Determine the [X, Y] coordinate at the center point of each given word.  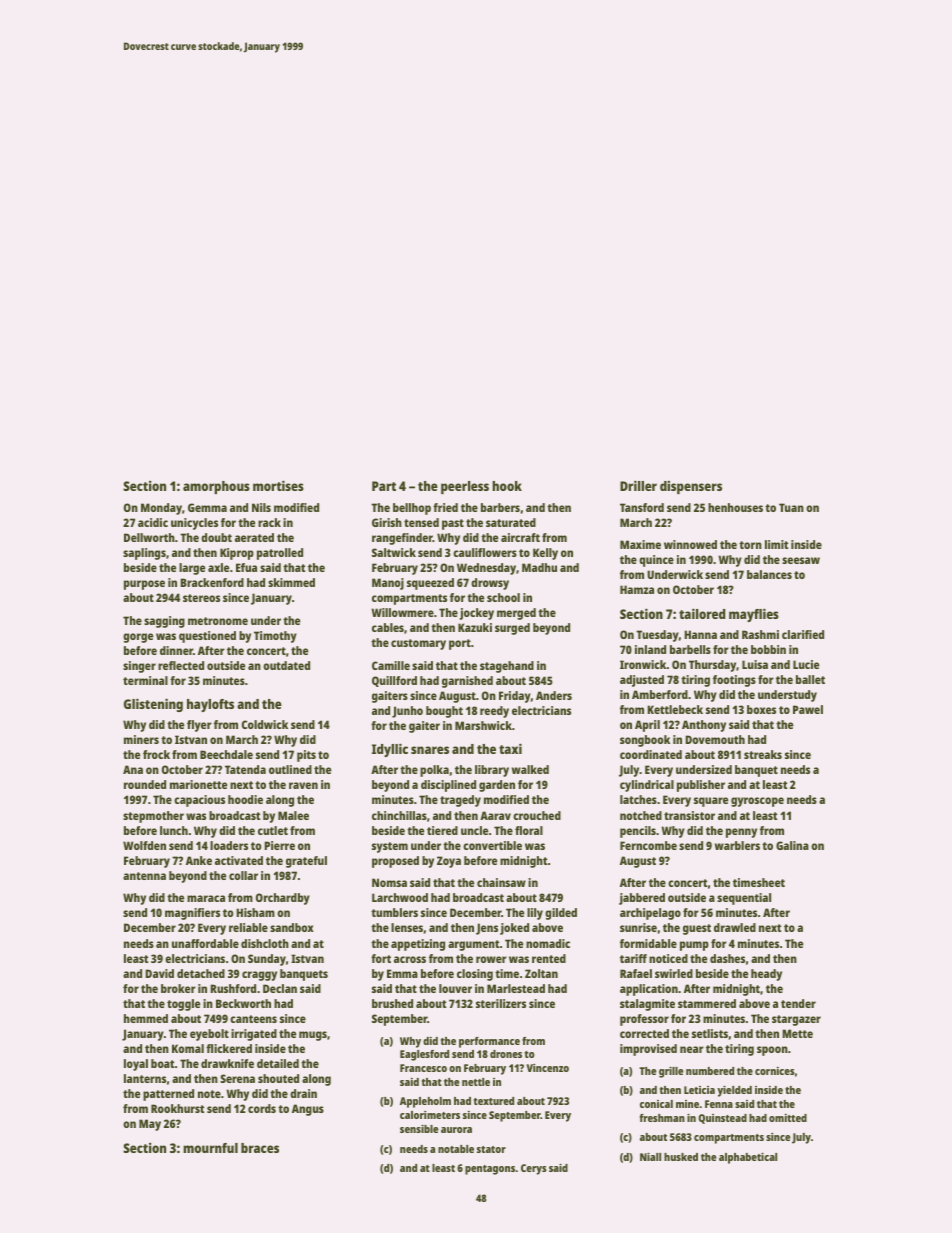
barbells [690, 649]
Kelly [545, 554]
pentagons [490, 1170]
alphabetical [748, 1158]
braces [260, 1148]
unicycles [194, 524]
